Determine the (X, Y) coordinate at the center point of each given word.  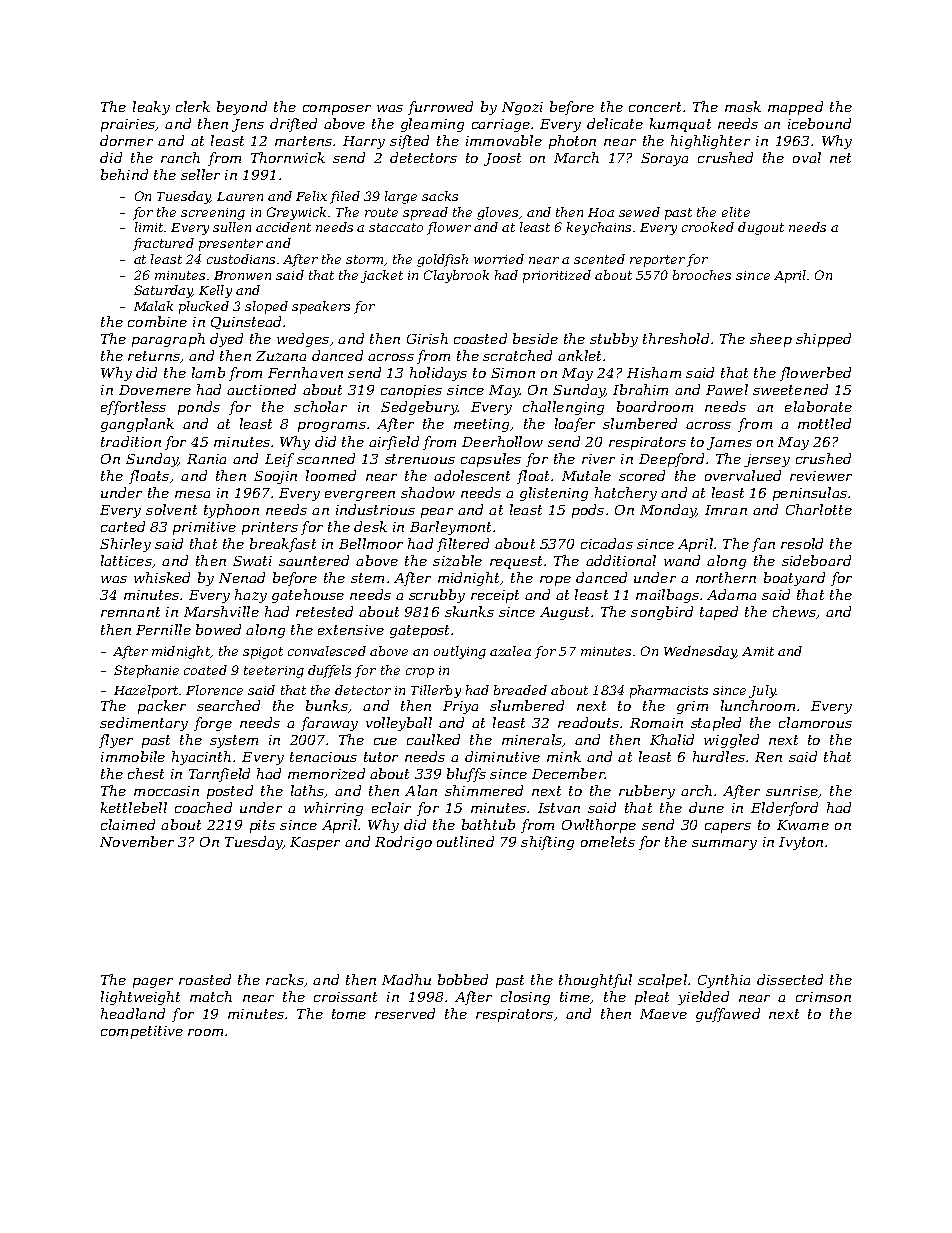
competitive (142, 1032)
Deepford (671, 460)
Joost (502, 159)
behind (124, 174)
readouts (588, 722)
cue (385, 741)
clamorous (815, 722)
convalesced (327, 651)
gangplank (137, 425)
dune (706, 807)
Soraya (664, 159)
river (598, 459)
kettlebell (134, 807)
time (575, 997)
